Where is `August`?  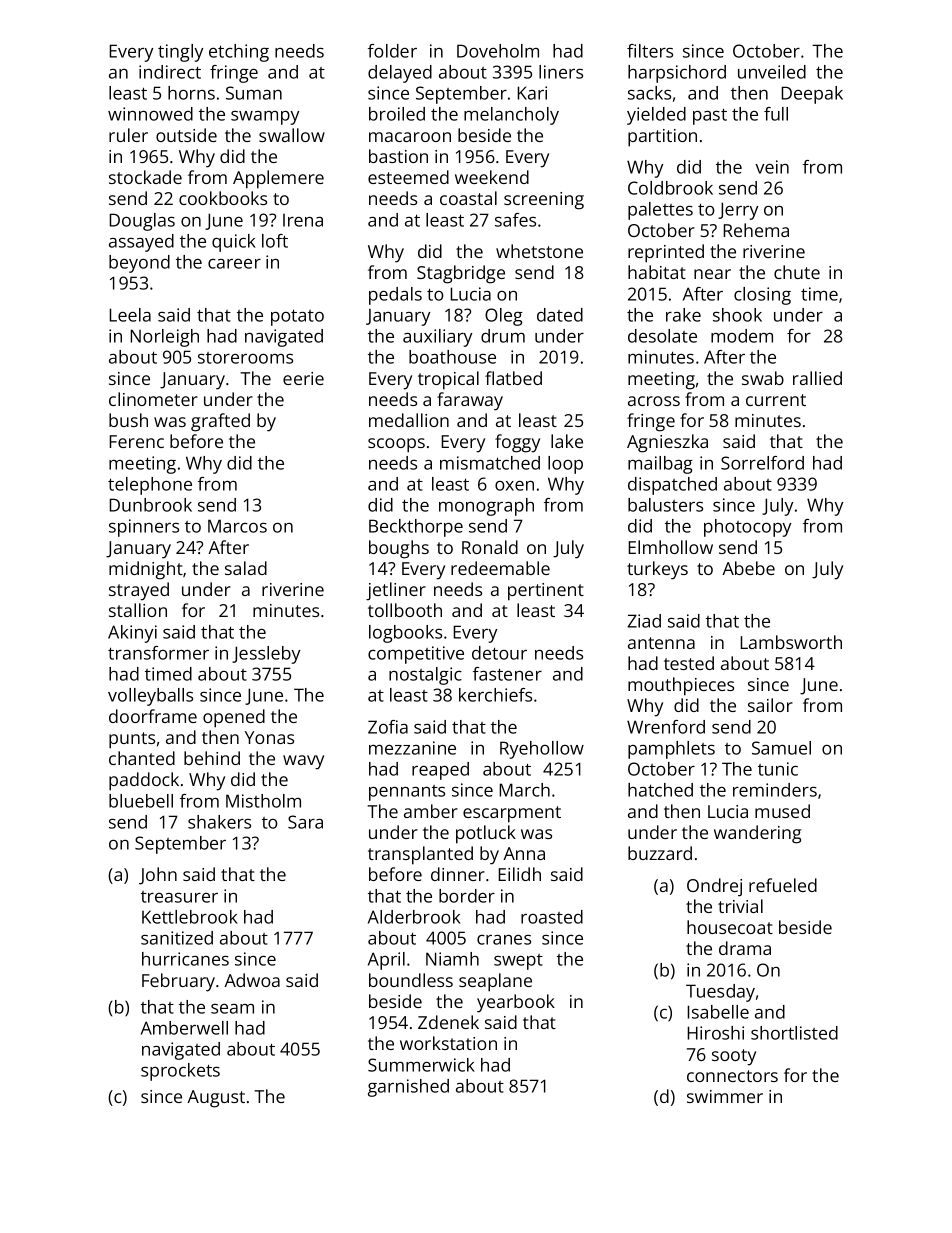
August is located at coordinates (216, 1099).
